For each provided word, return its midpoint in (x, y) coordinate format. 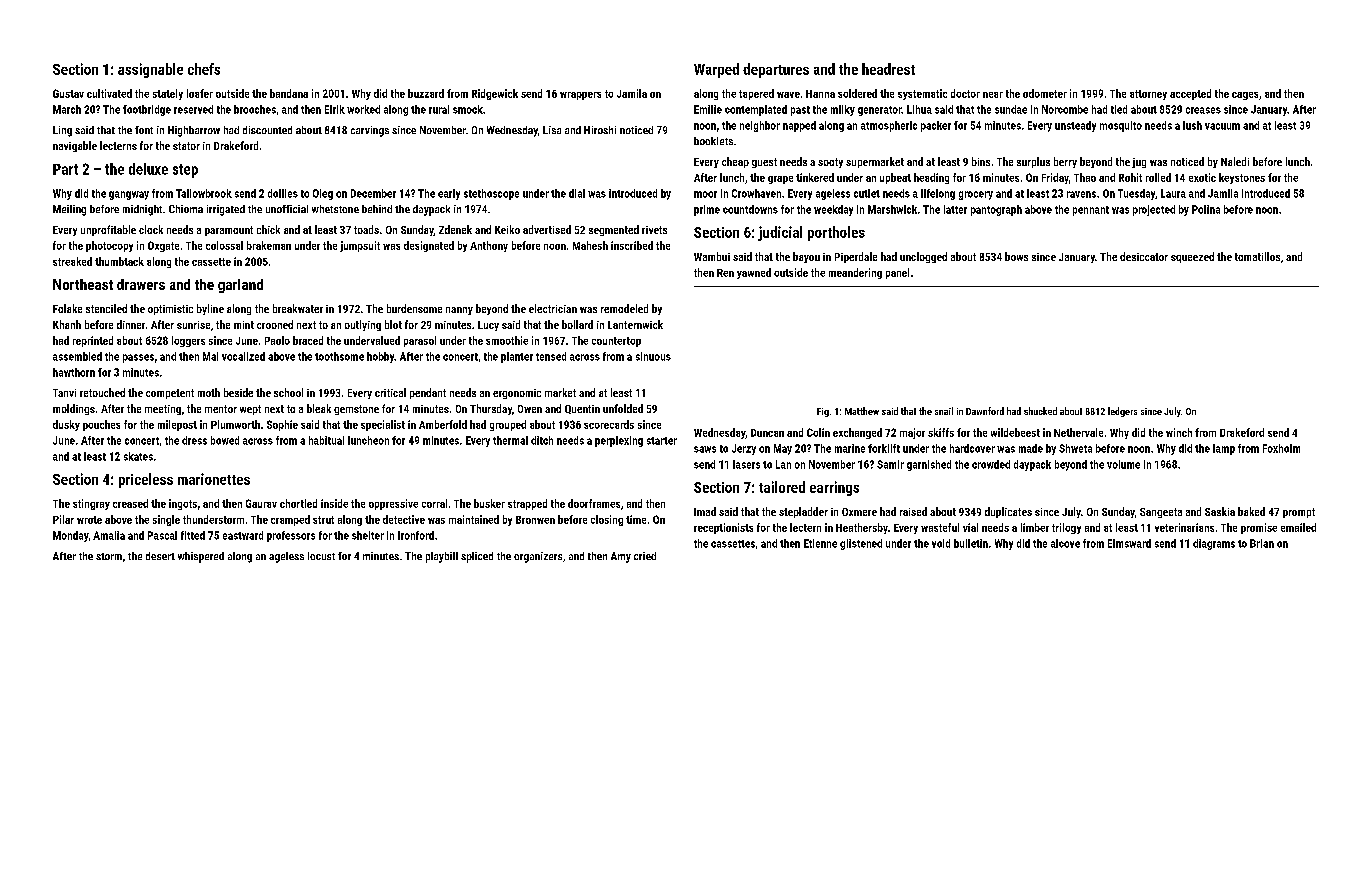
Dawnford (985, 411)
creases (1203, 110)
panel (897, 273)
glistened (861, 544)
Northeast (83, 284)
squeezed (1192, 257)
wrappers (580, 96)
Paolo (277, 340)
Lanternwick (635, 324)
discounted (267, 130)
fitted (193, 535)
